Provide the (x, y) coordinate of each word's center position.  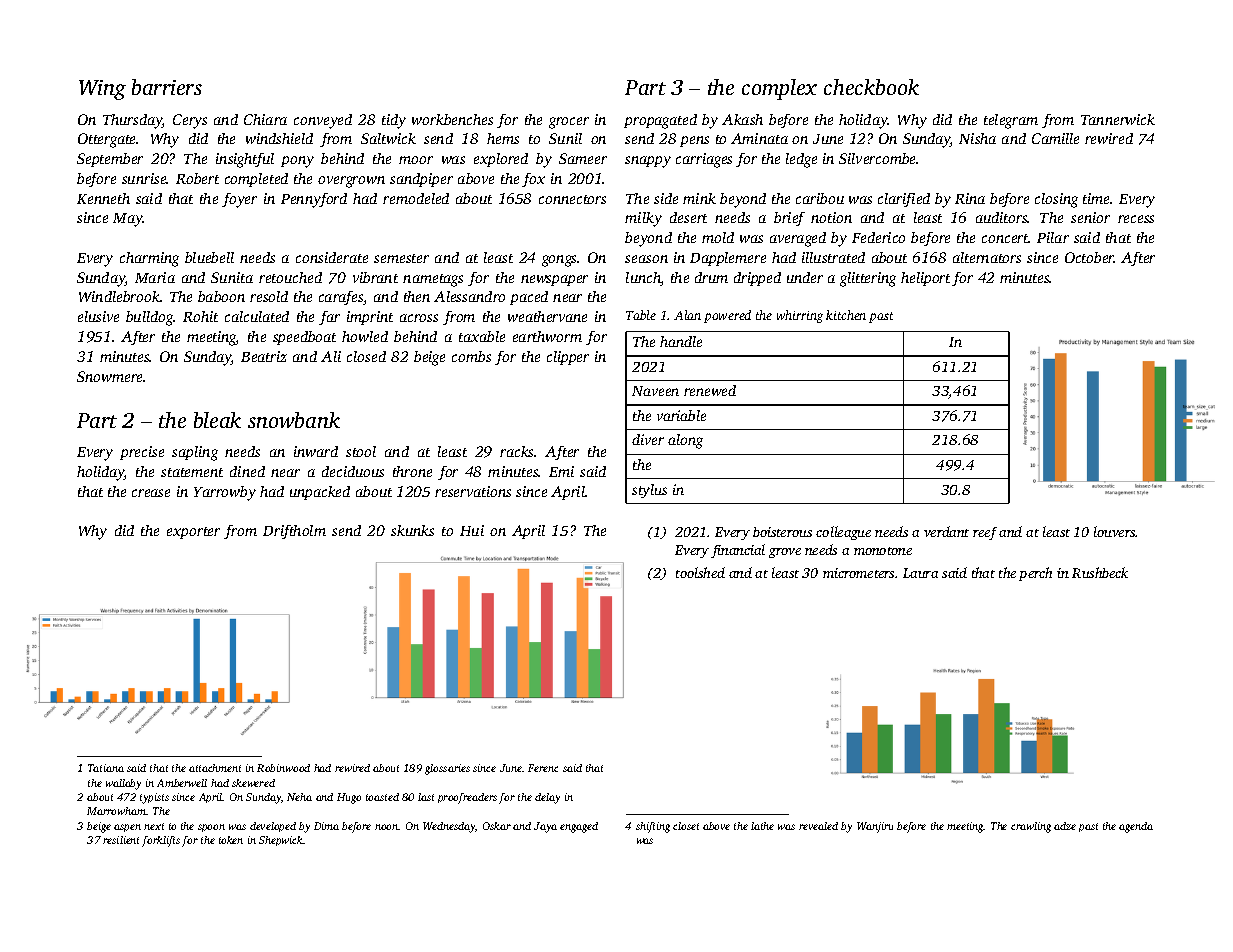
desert (688, 217)
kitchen (846, 315)
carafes (341, 298)
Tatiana (106, 768)
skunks (412, 530)
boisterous (782, 532)
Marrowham (116, 811)
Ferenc (543, 768)
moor (416, 160)
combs (471, 356)
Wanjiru (875, 827)
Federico (878, 237)
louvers (1115, 531)
